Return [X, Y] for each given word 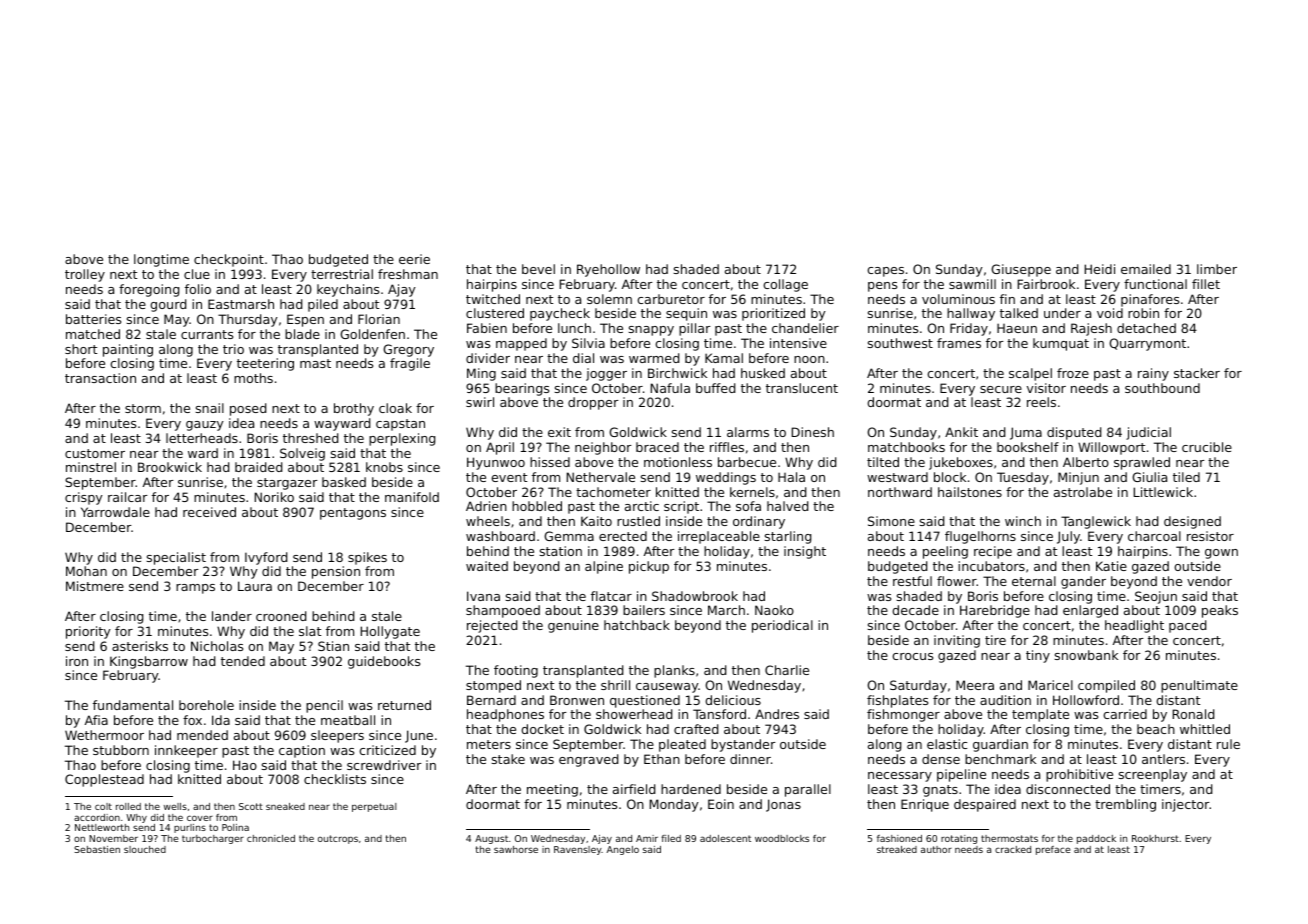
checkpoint [229, 260]
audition [1005, 700]
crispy [83, 498]
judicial [1148, 433]
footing [516, 671]
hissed [550, 462]
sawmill [972, 284]
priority [88, 632]
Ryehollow [608, 270]
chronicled [271, 838]
